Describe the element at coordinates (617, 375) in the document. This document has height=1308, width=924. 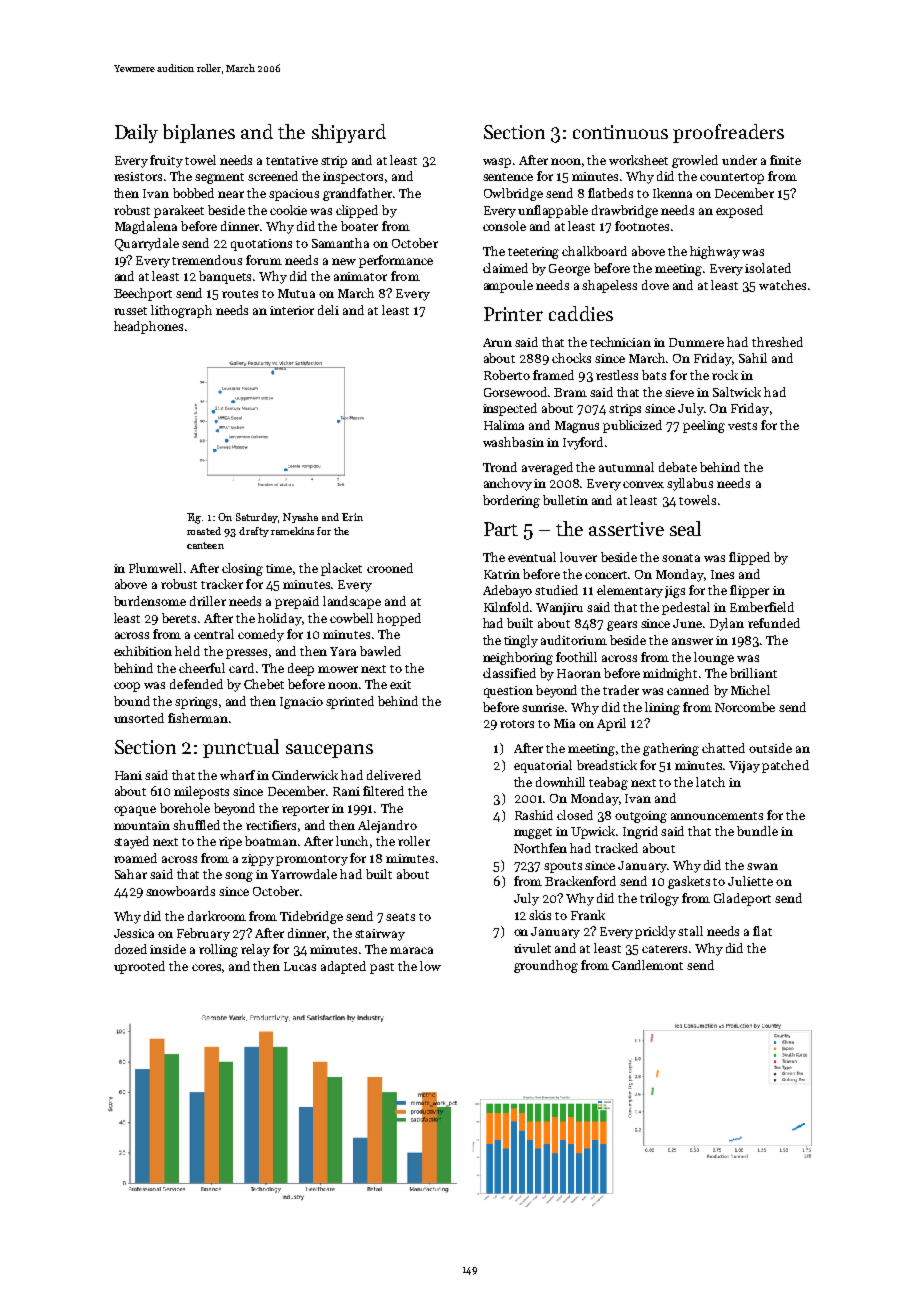
I see `restless` at that location.
